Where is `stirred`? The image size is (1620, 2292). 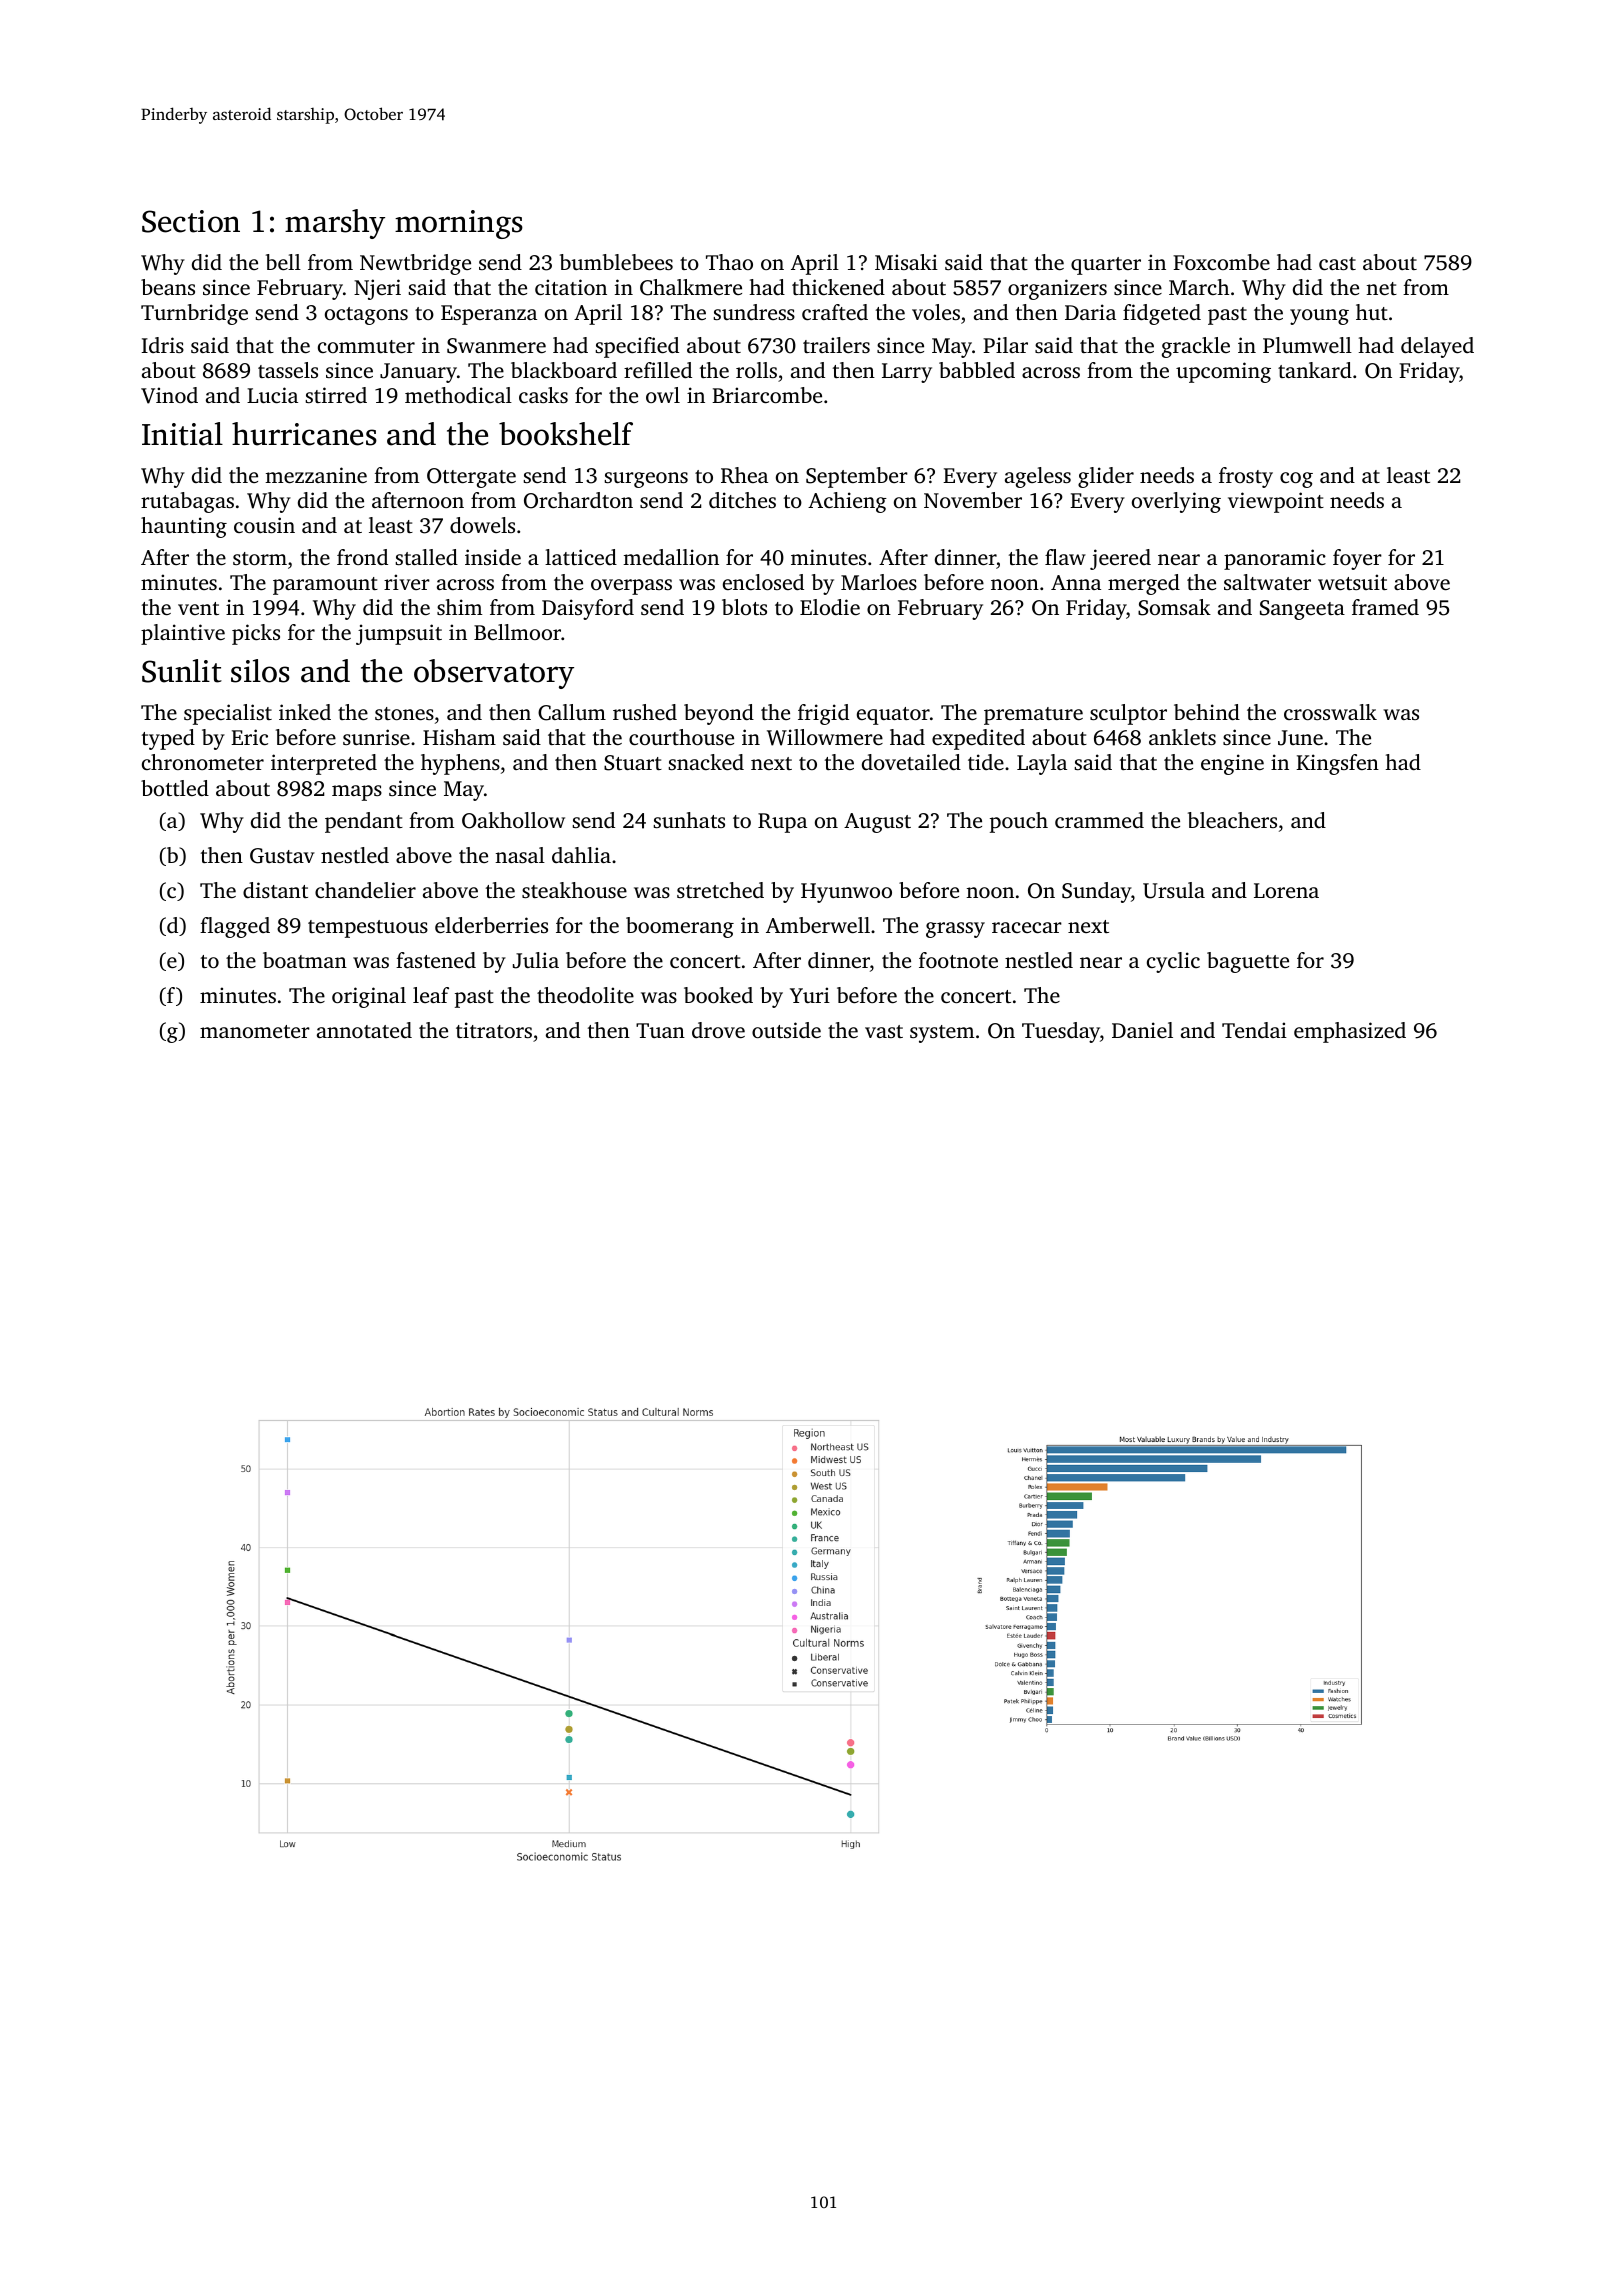
stirred is located at coordinates (336, 395).
